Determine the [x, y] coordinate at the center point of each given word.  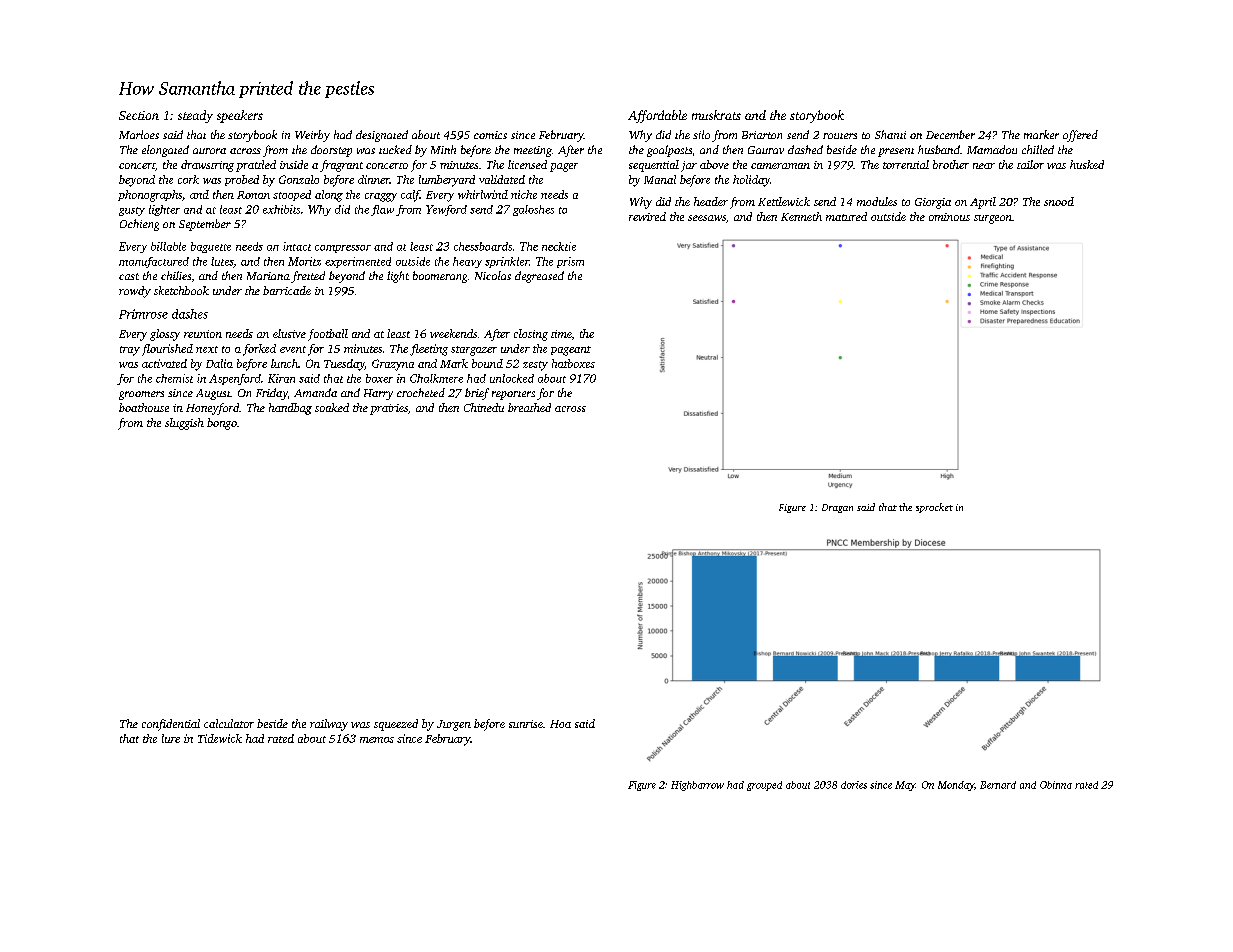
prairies [389, 409]
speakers [240, 116]
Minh [443, 149]
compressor [343, 249]
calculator [229, 723]
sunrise [526, 724]
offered [1080, 136]
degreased [539, 277]
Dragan [837, 508]
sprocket [934, 508]
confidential [171, 725]
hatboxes [573, 363]
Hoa [560, 724]
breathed [529, 407]
